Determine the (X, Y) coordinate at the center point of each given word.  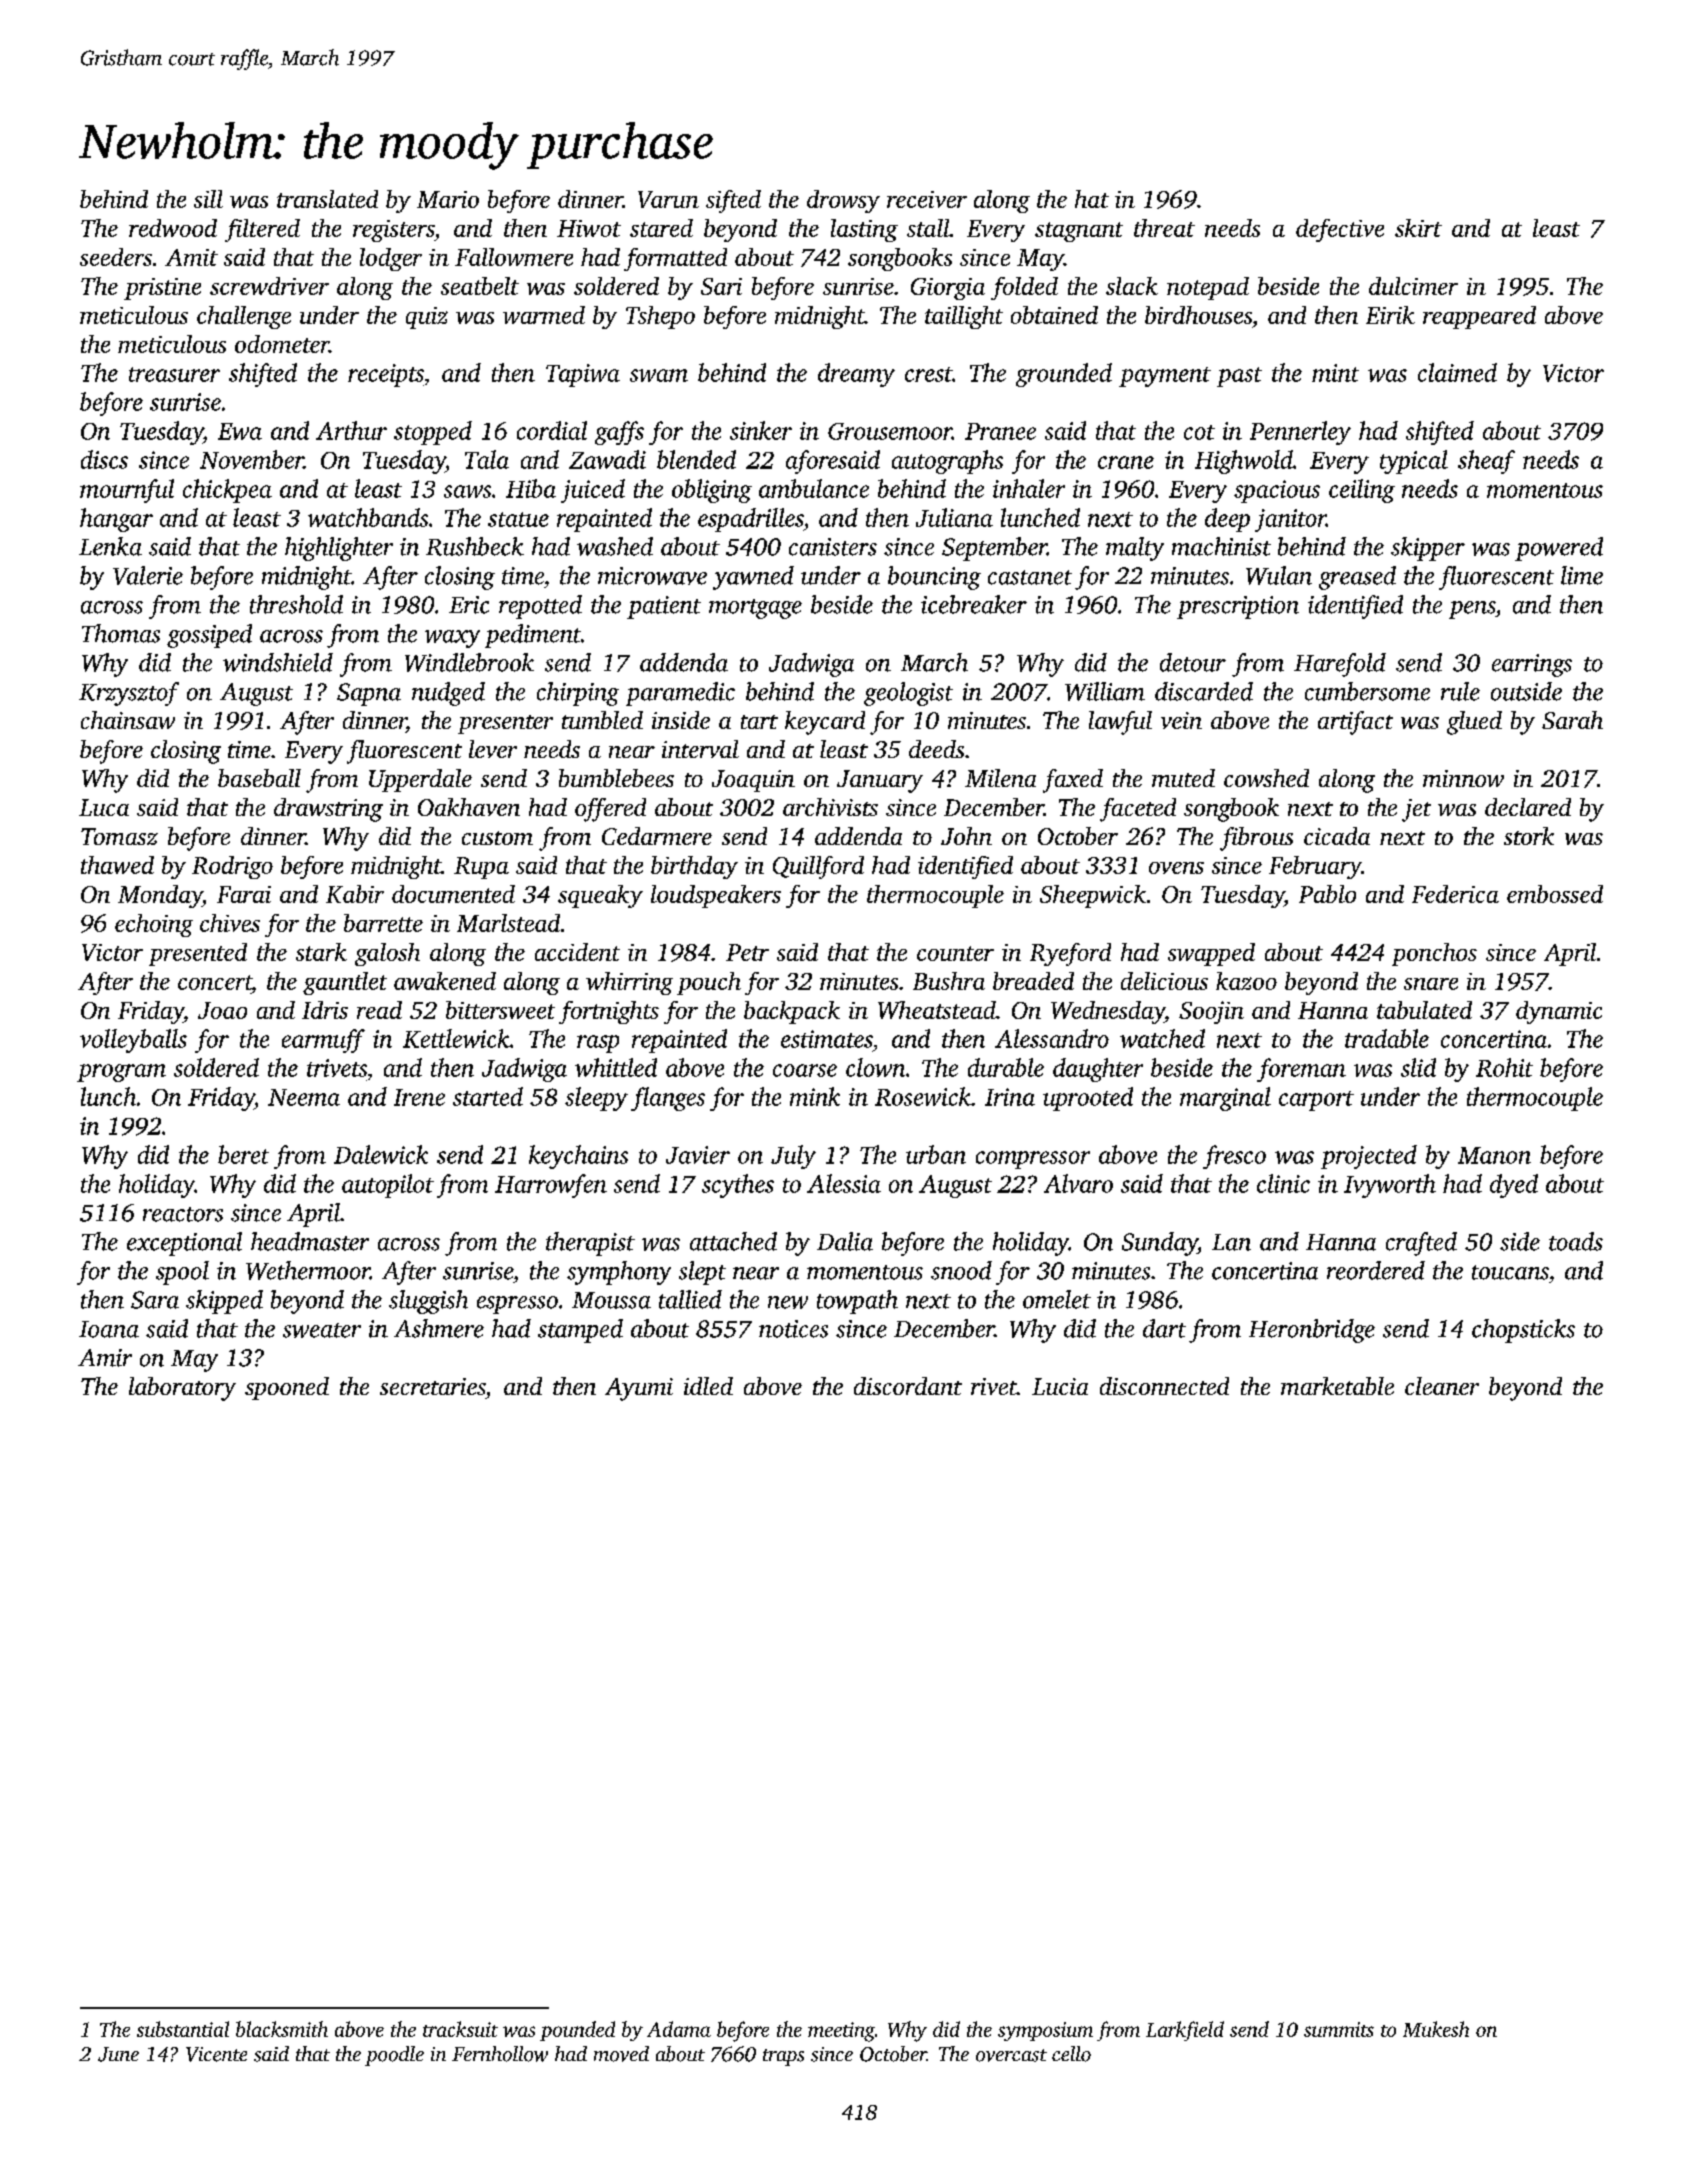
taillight (964, 317)
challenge (244, 317)
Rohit (1504, 1067)
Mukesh (1436, 2029)
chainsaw (128, 720)
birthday (694, 867)
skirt (1418, 228)
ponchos (1434, 954)
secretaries (432, 1386)
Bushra (949, 981)
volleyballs (133, 1041)
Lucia (1060, 1386)
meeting (841, 2032)
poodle (394, 2056)
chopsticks (1523, 1331)
